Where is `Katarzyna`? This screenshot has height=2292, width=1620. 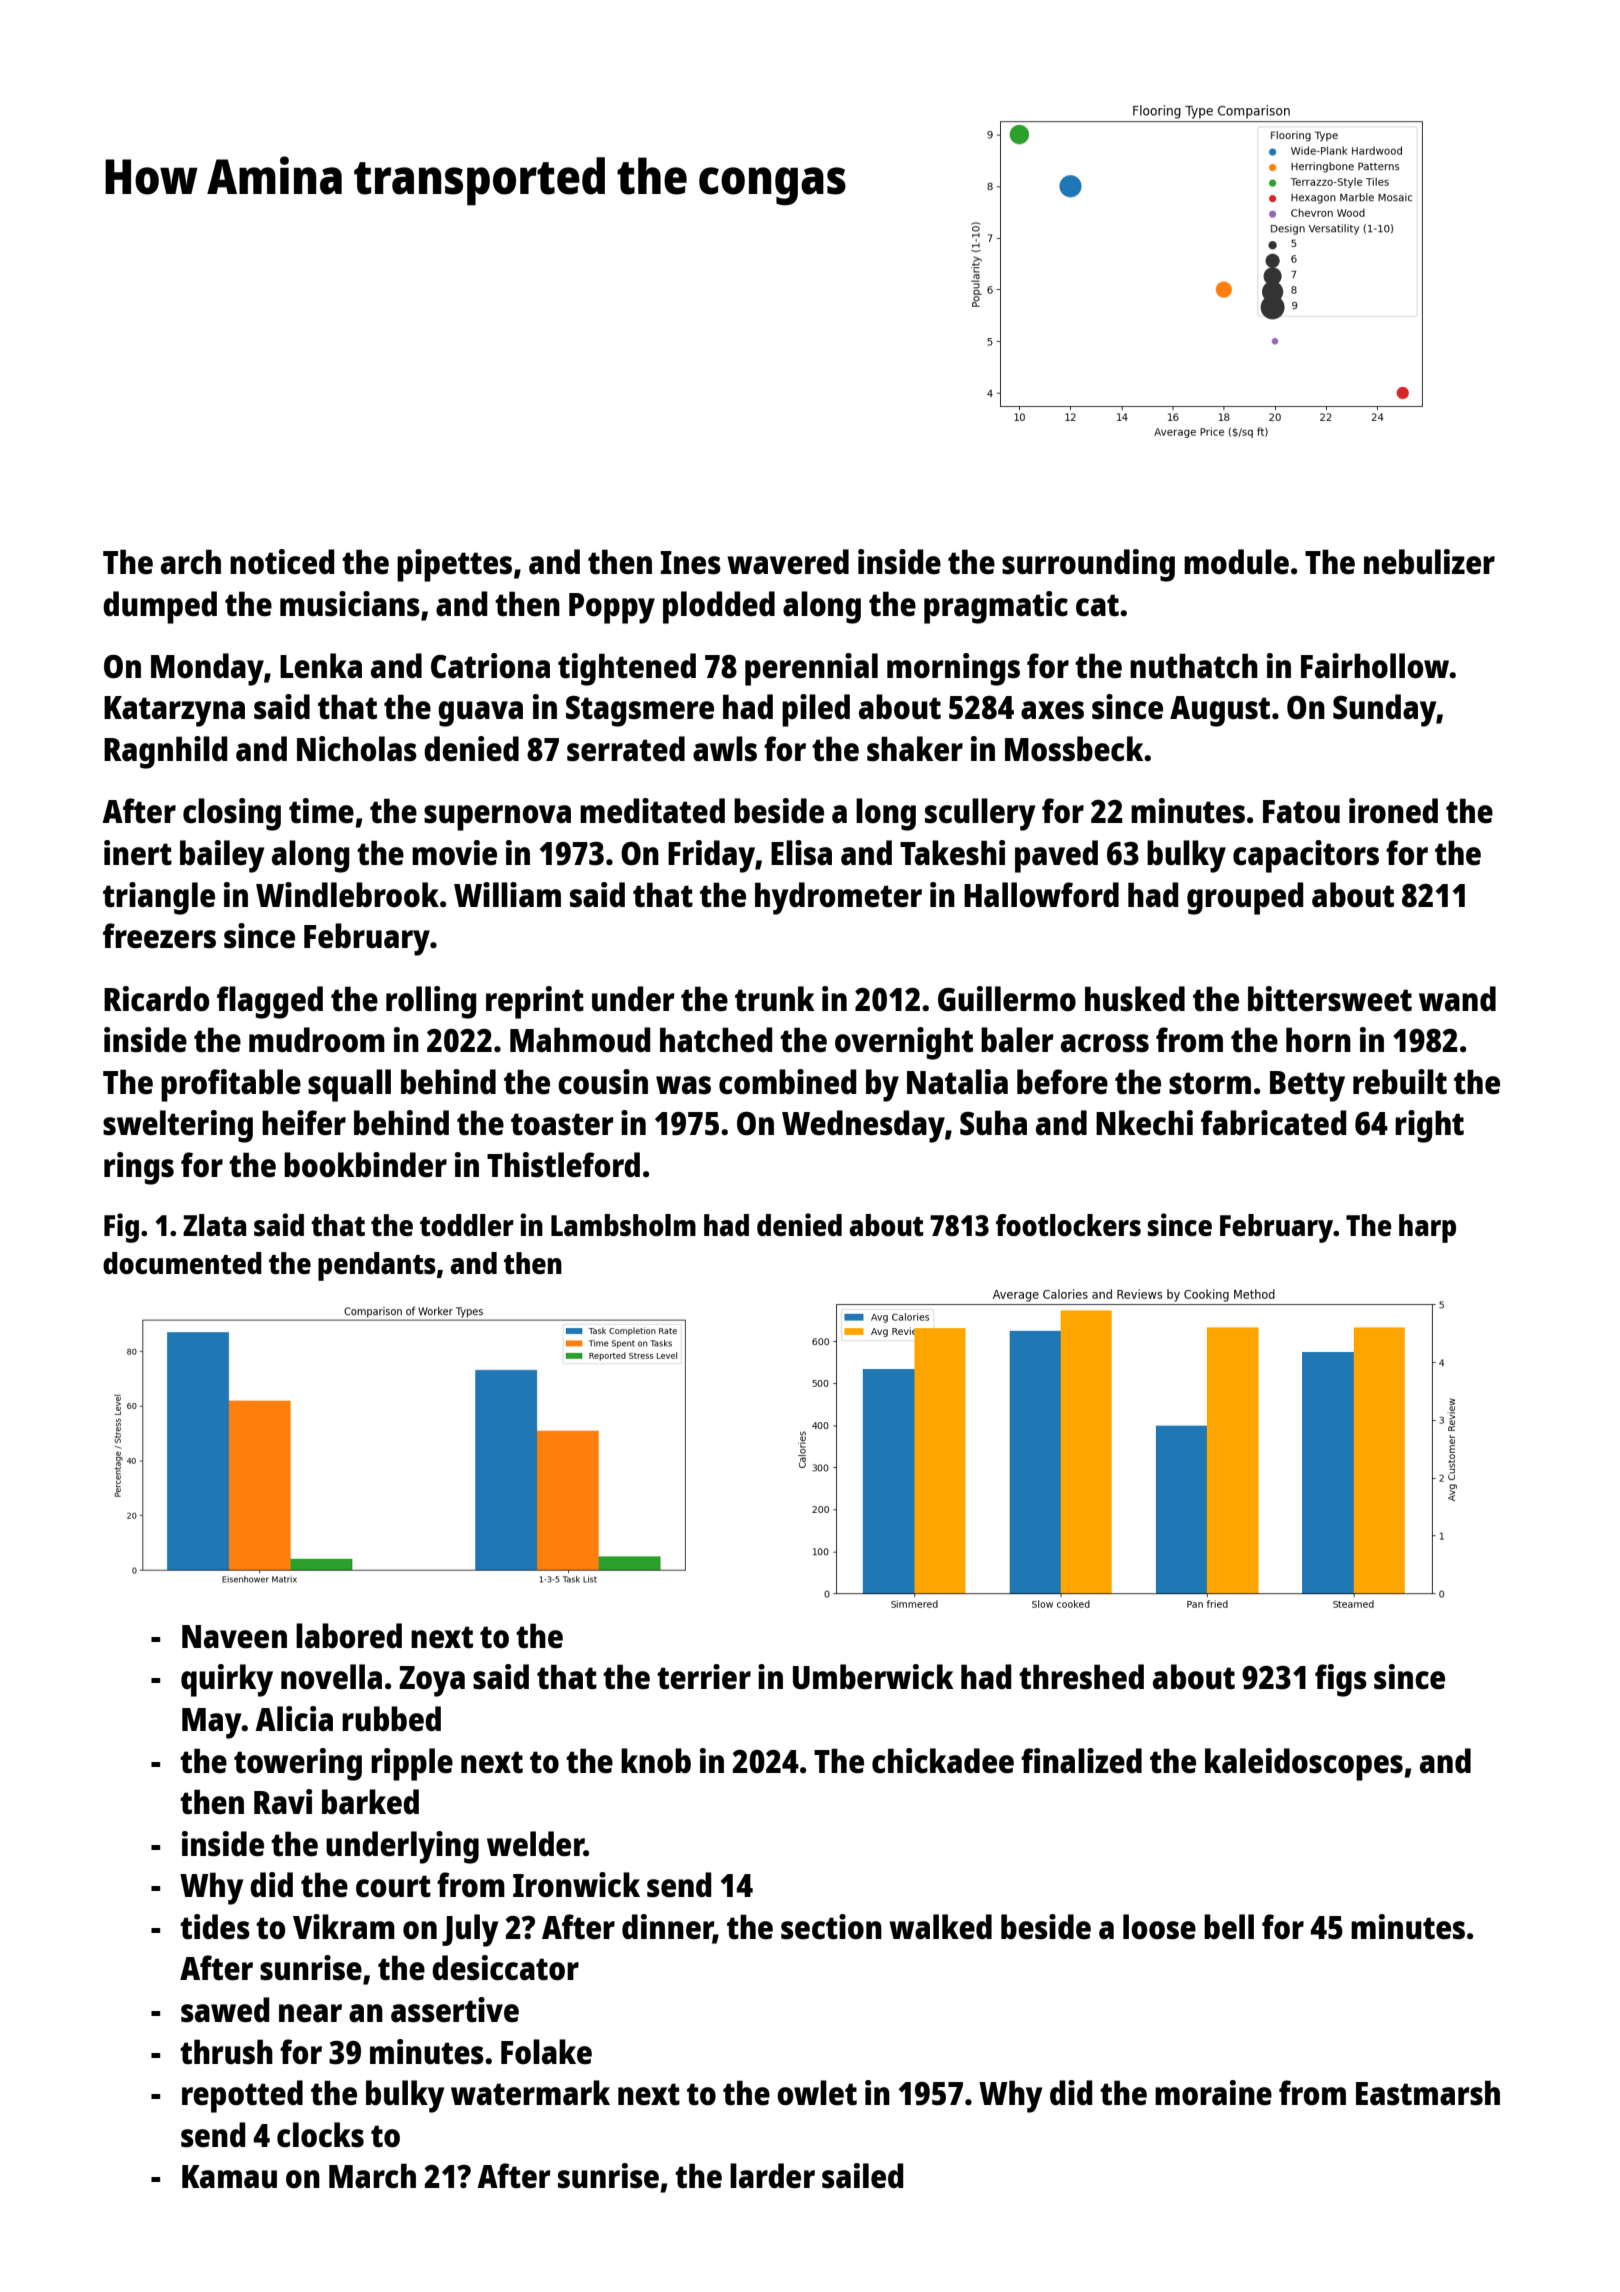 Katarzyna is located at coordinates (174, 711).
